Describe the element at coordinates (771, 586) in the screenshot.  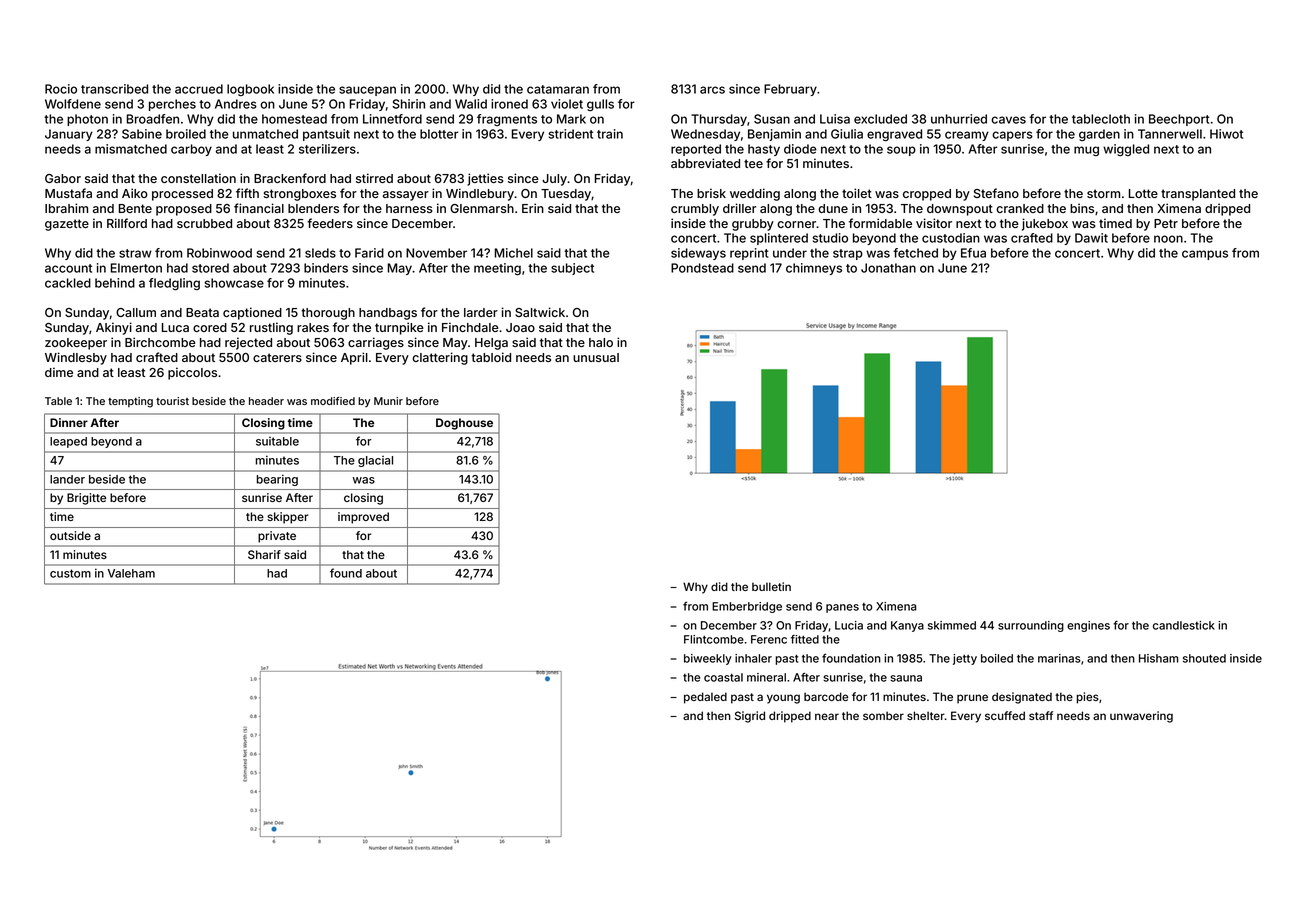
I see `bulletin` at that location.
